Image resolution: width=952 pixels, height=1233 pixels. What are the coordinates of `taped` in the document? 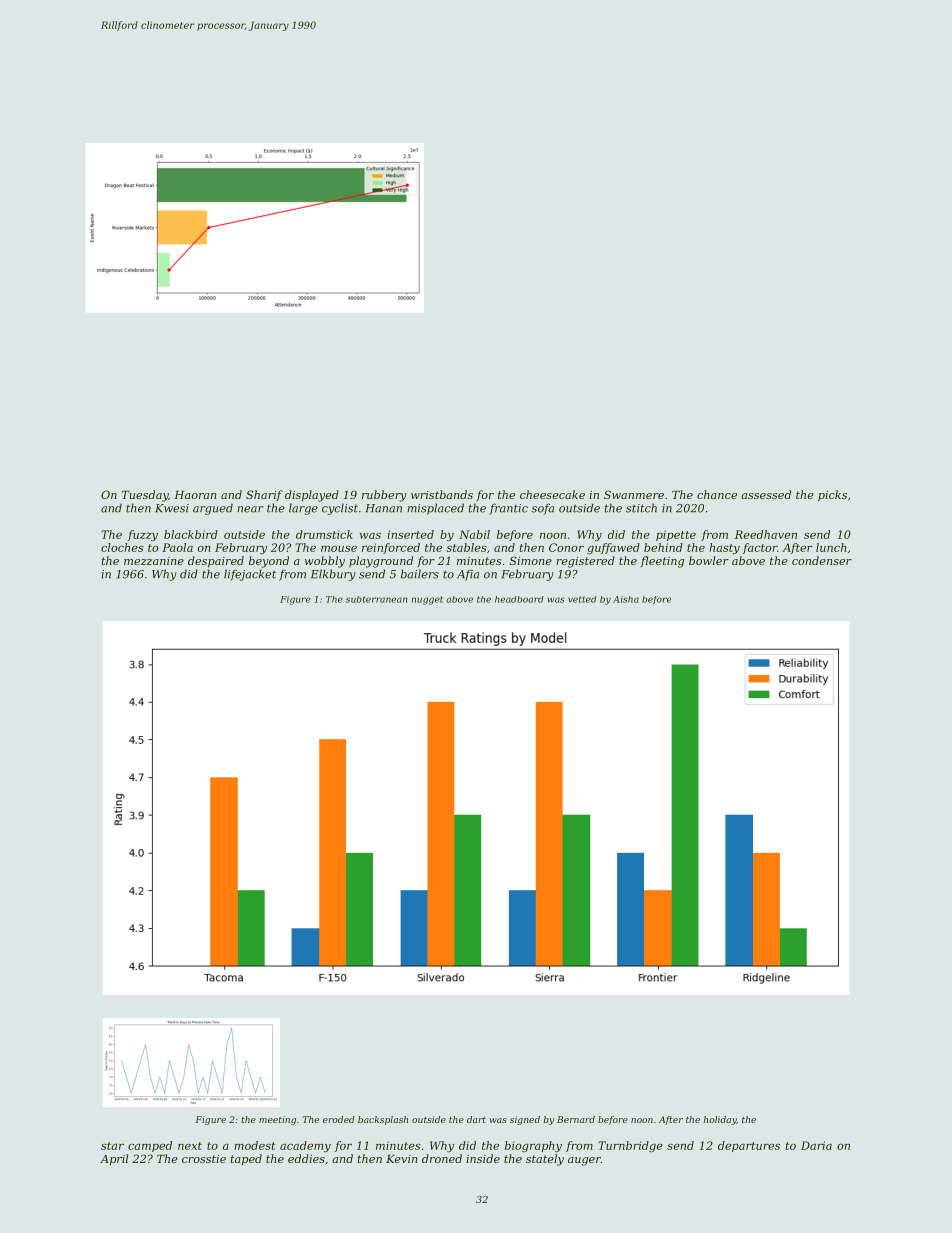 It's located at (246, 1160).
